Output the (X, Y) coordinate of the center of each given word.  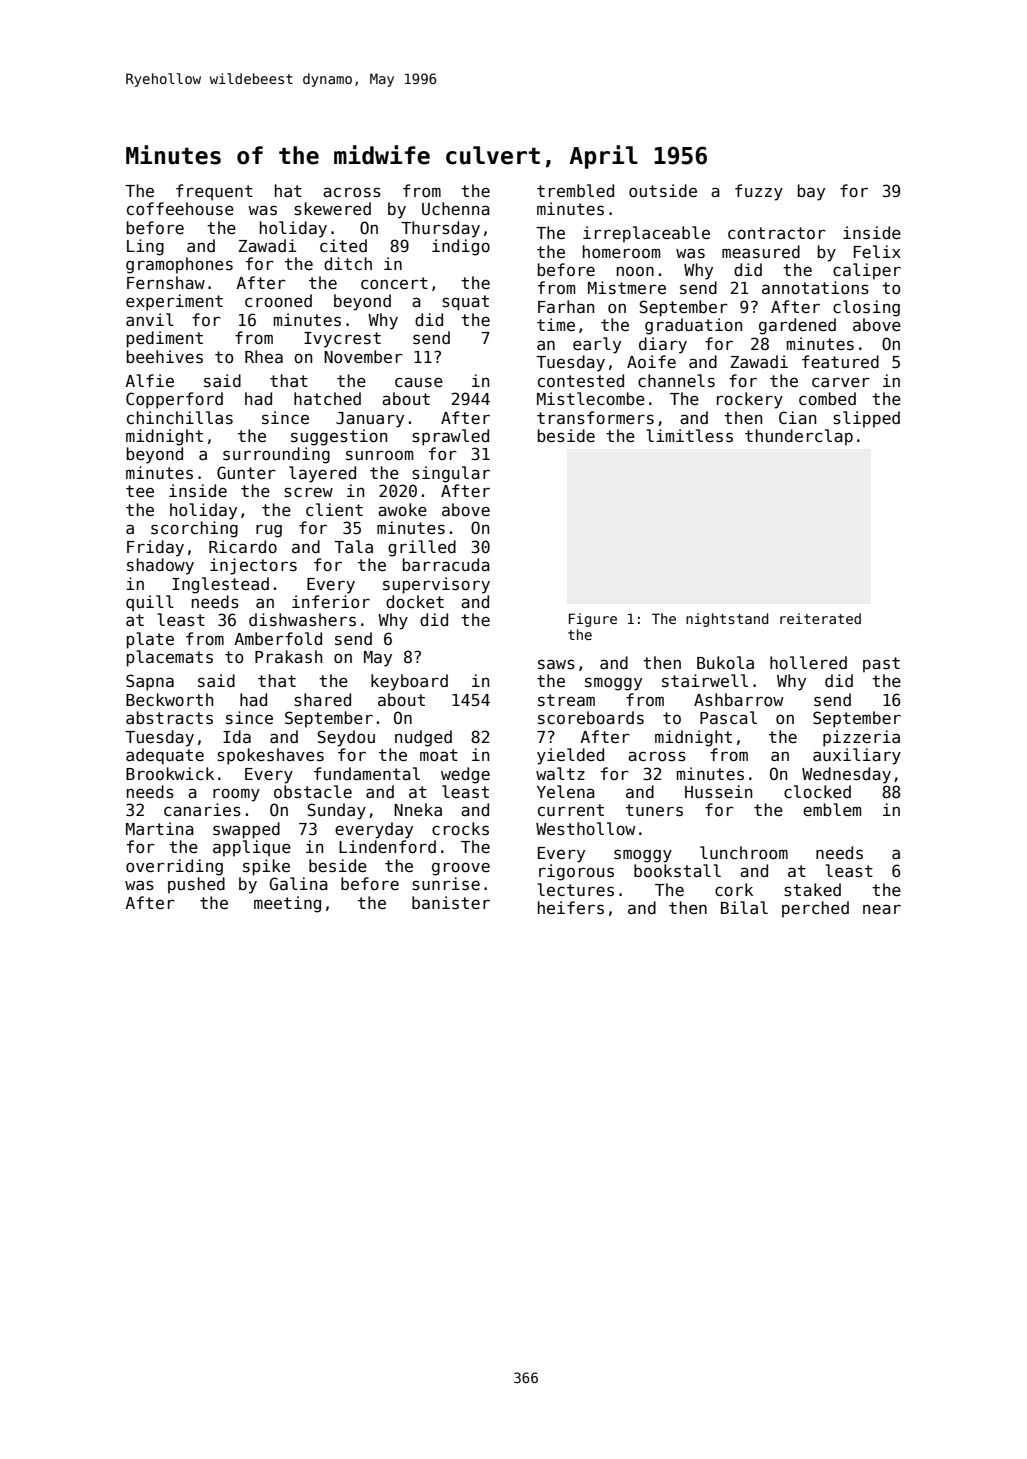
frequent (214, 192)
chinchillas (180, 417)
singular (451, 474)
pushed (196, 885)
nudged (423, 738)
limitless (689, 436)
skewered (332, 209)
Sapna (150, 682)
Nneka (418, 809)
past (881, 665)
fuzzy (759, 192)
